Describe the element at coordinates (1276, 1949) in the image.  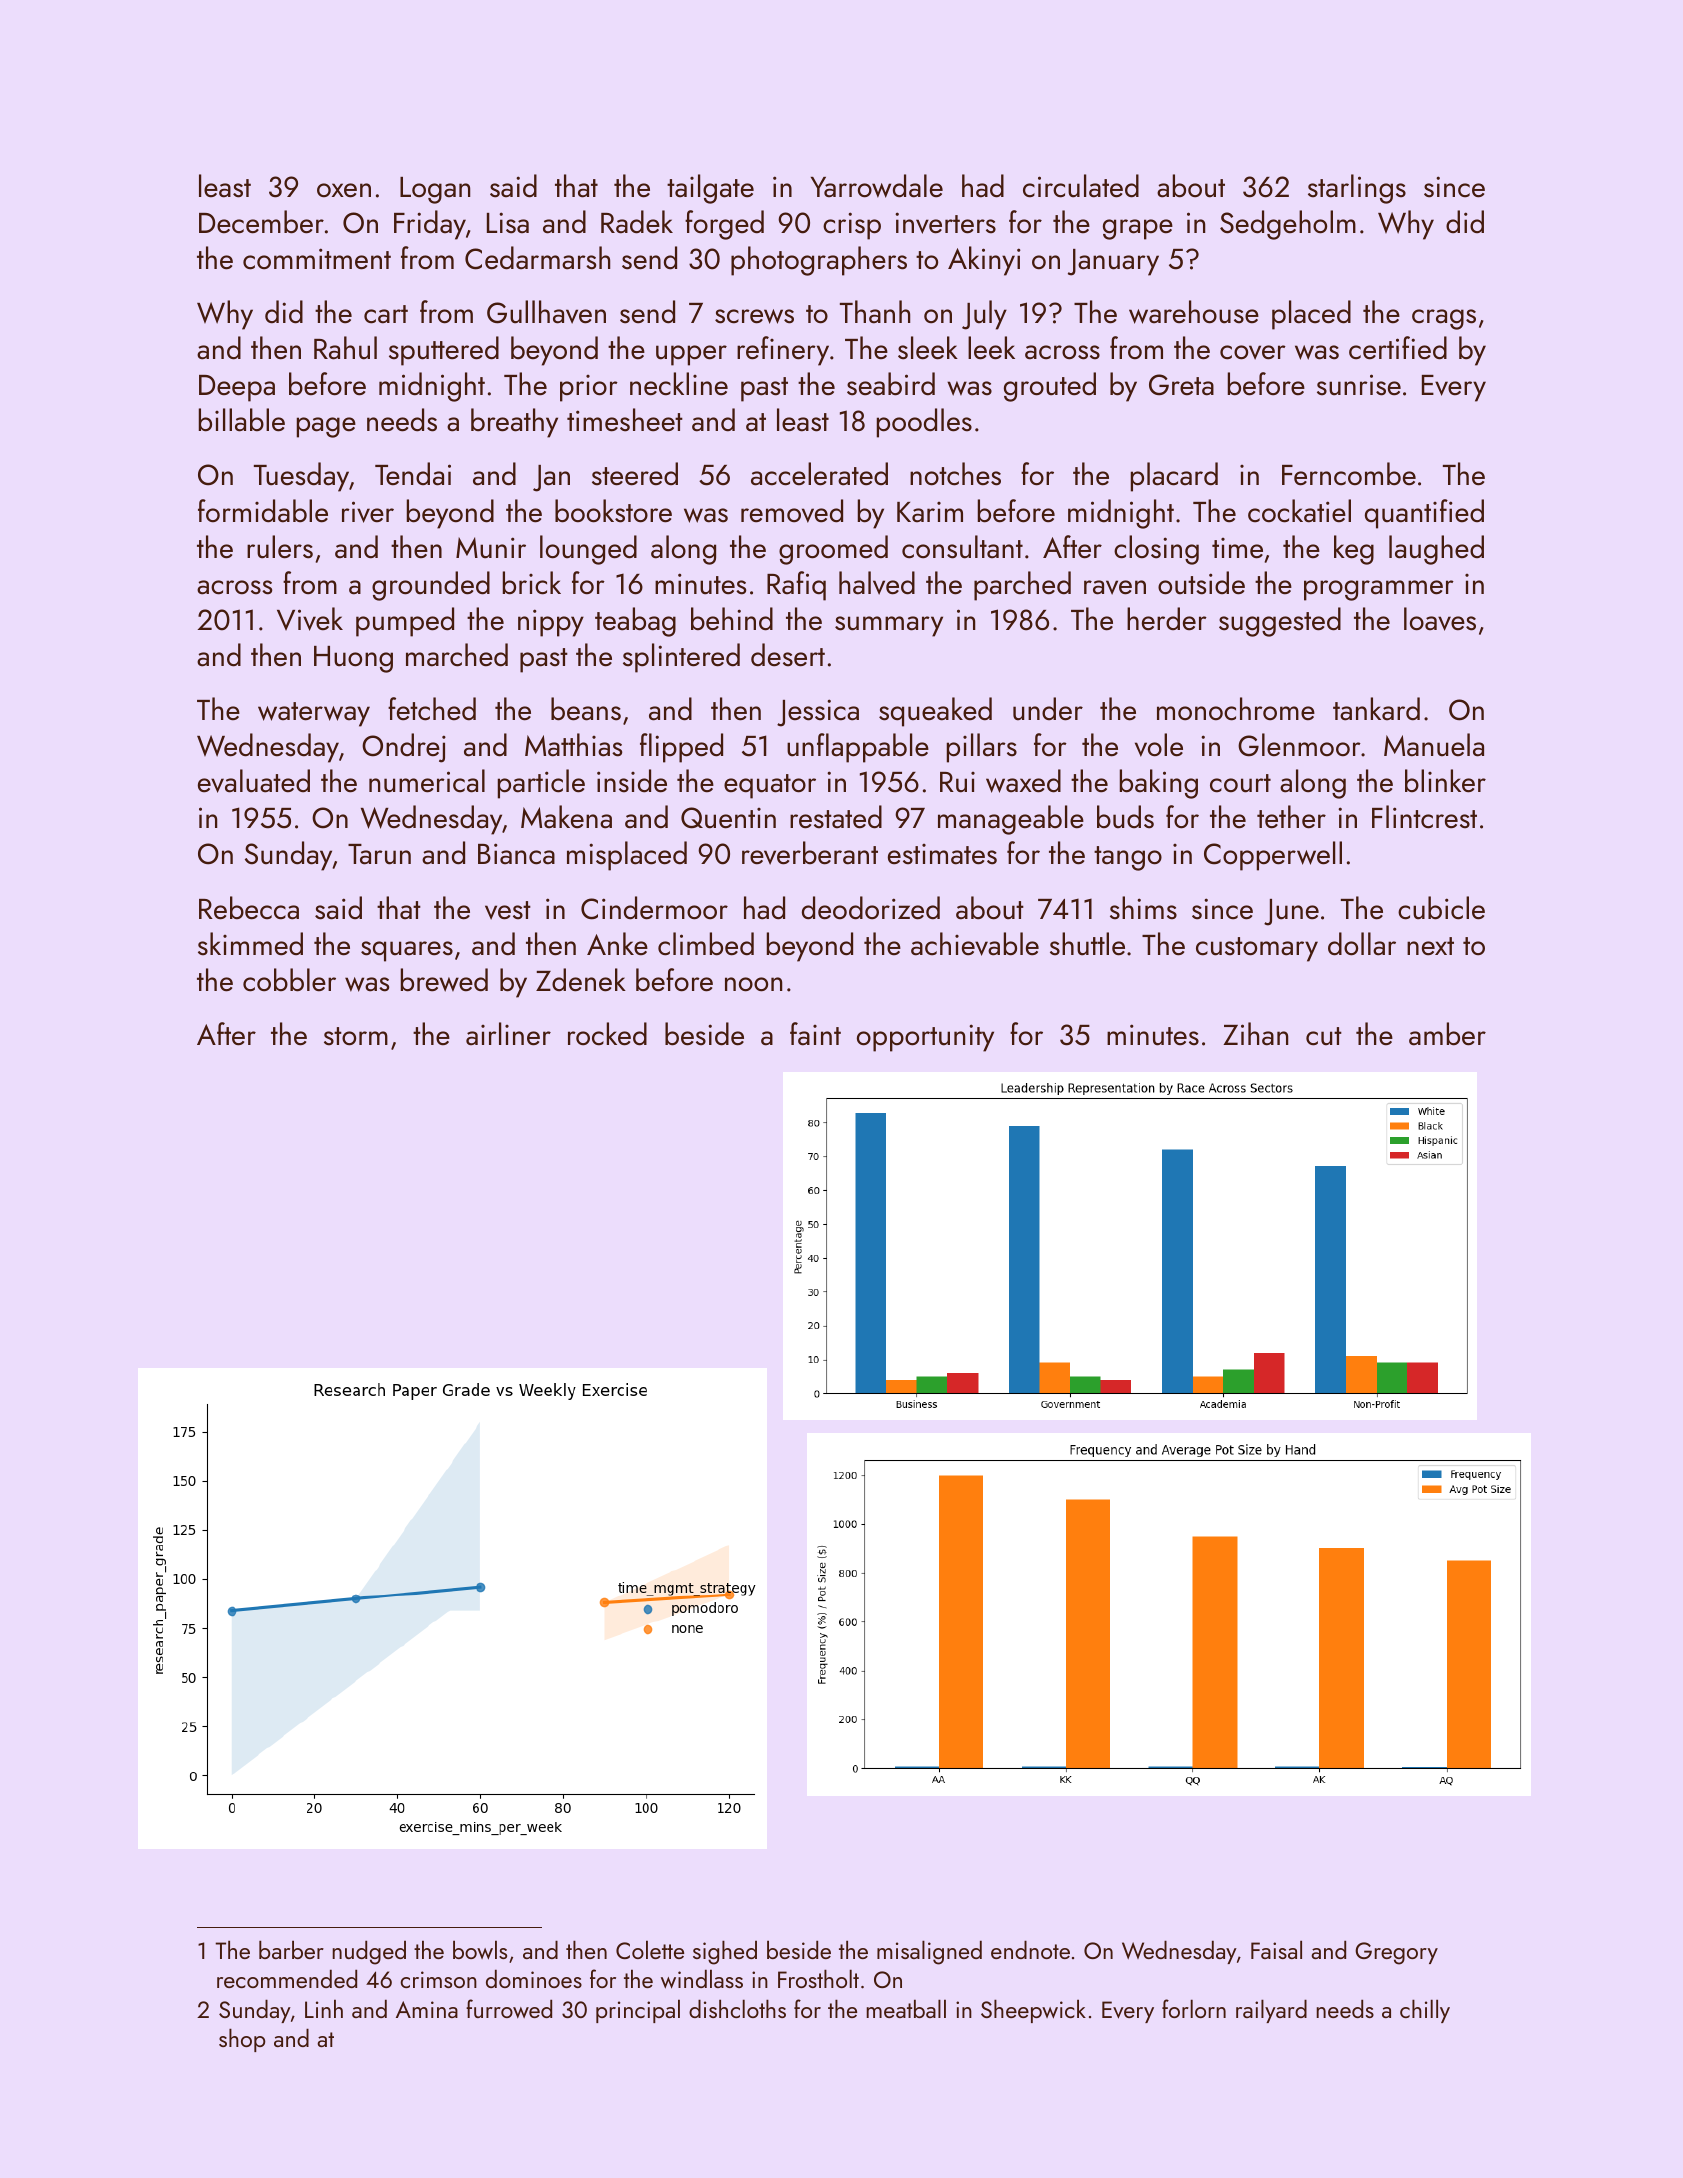
I see `Faisal` at that location.
